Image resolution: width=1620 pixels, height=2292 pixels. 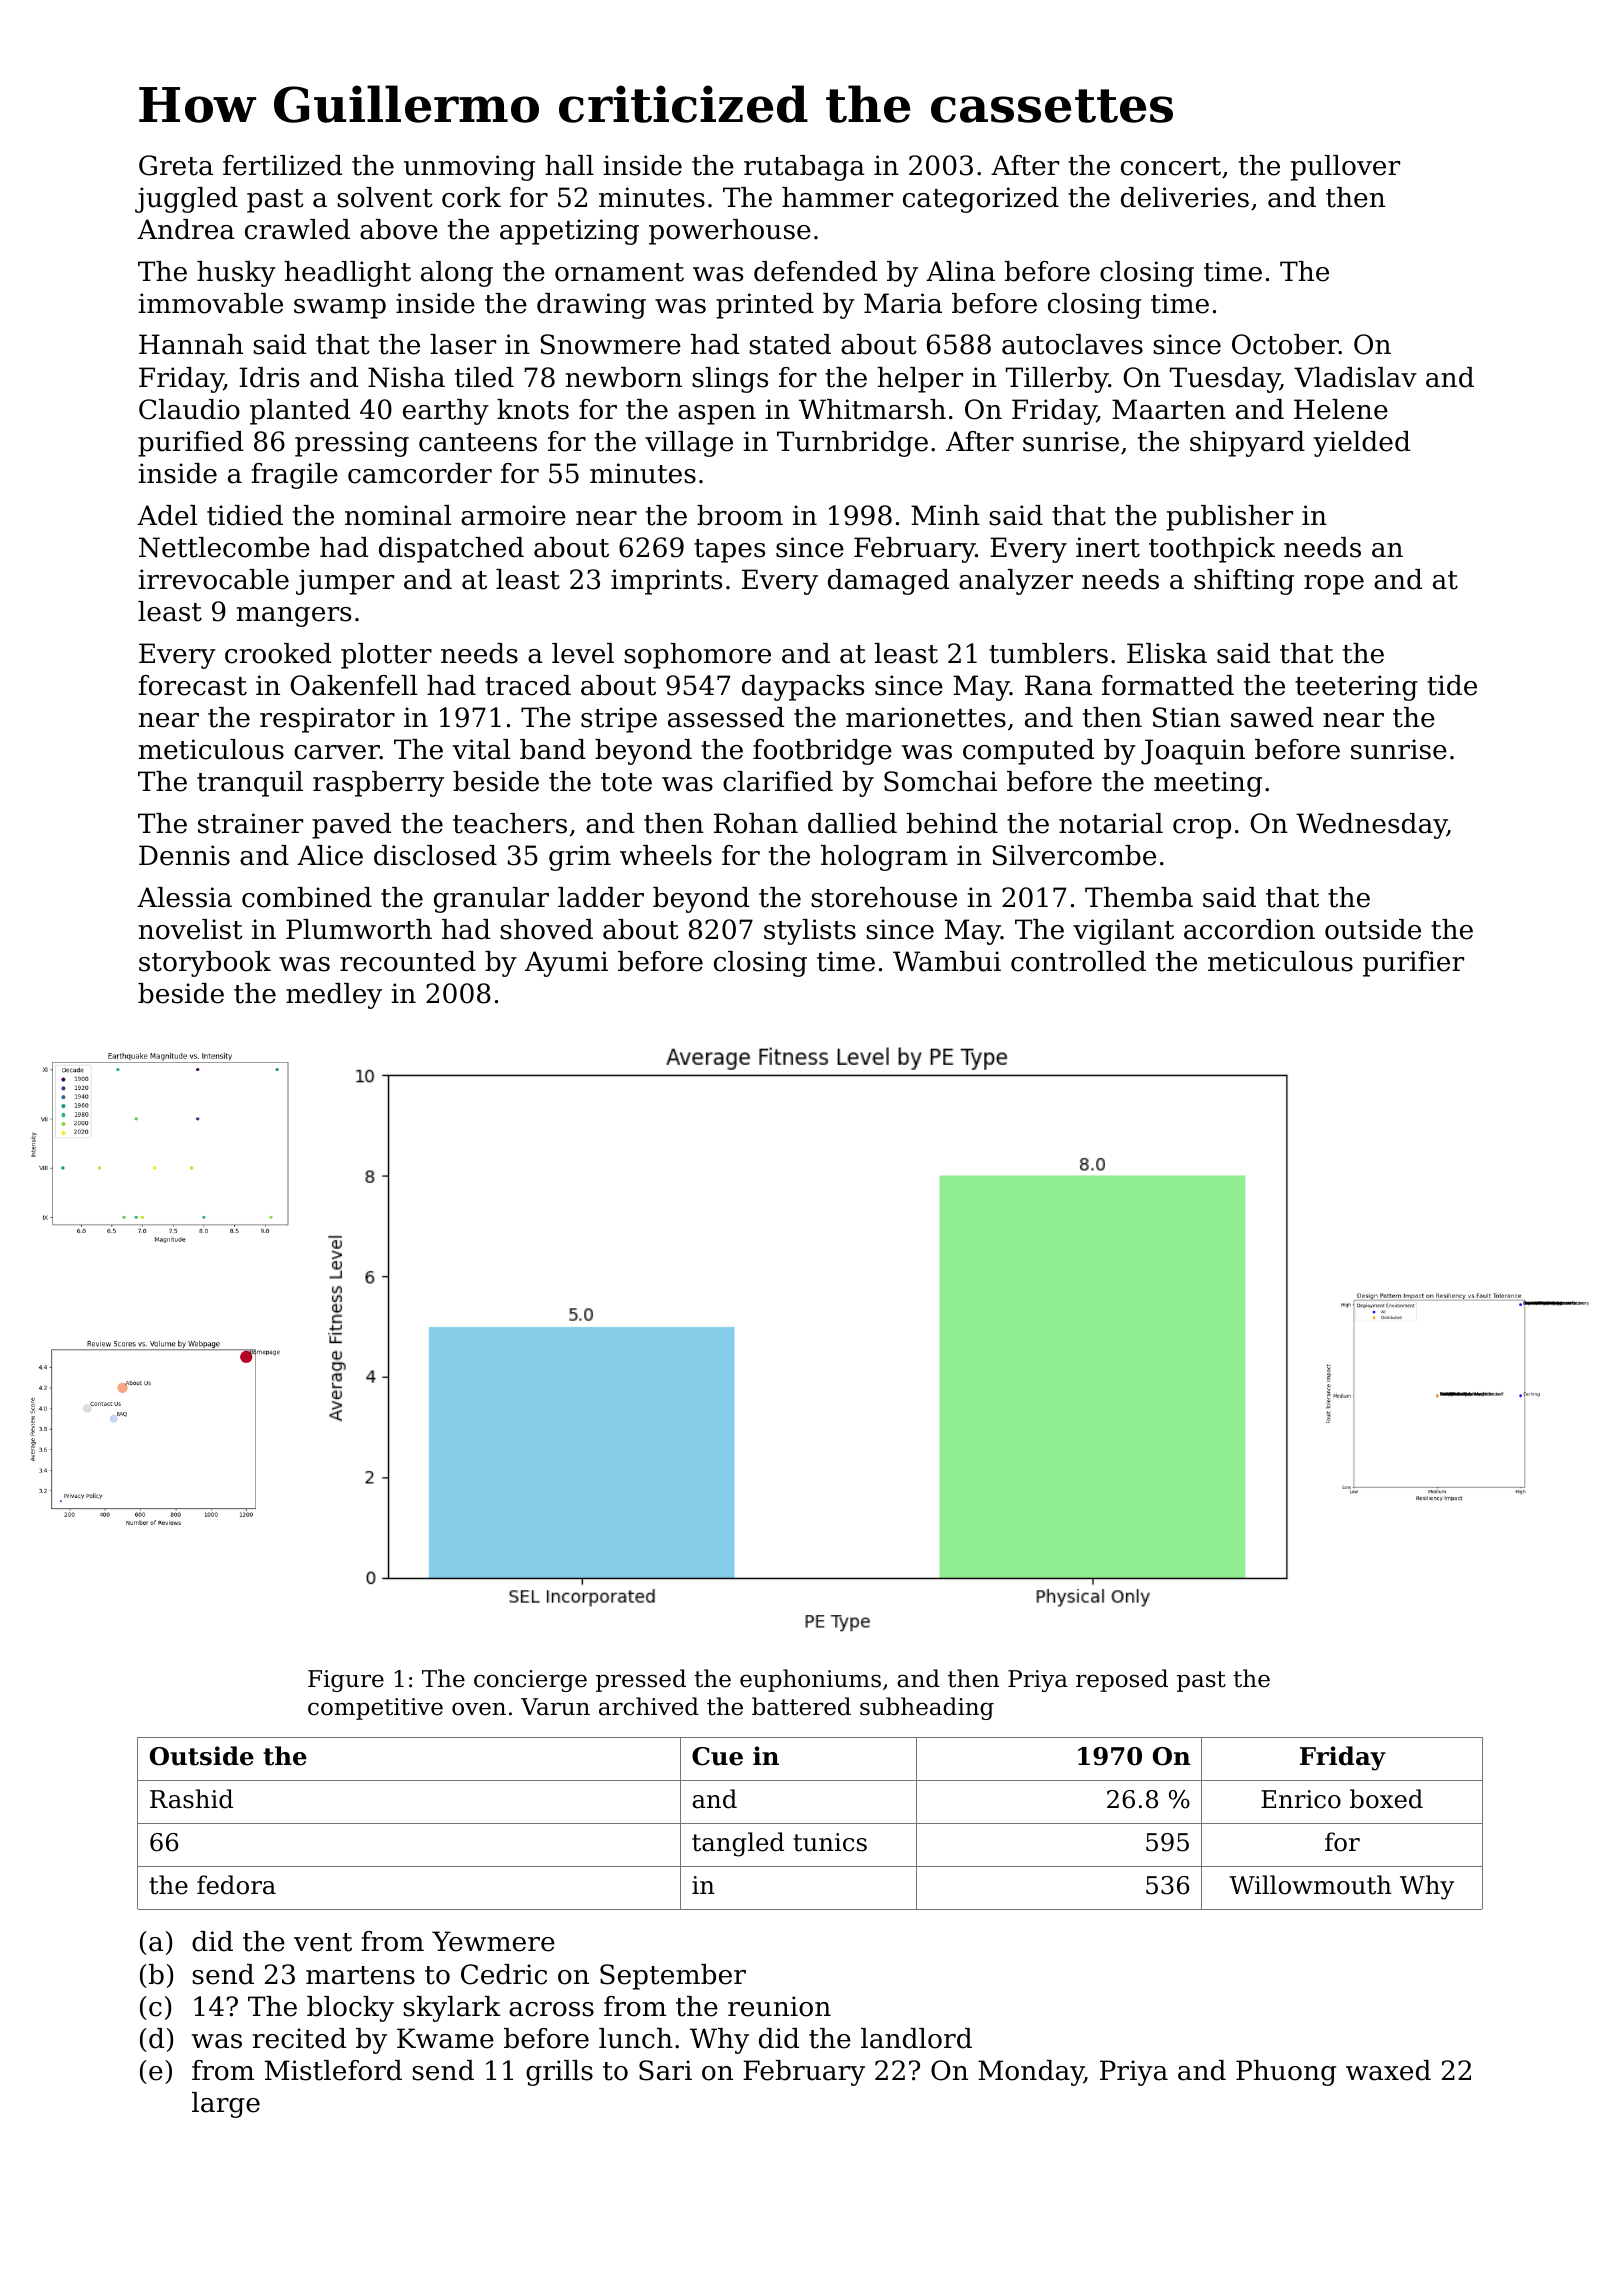 What do you see at coordinates (1122, 1680) in the page?
I see `reposed` at bounding box center [1122, 1680].
